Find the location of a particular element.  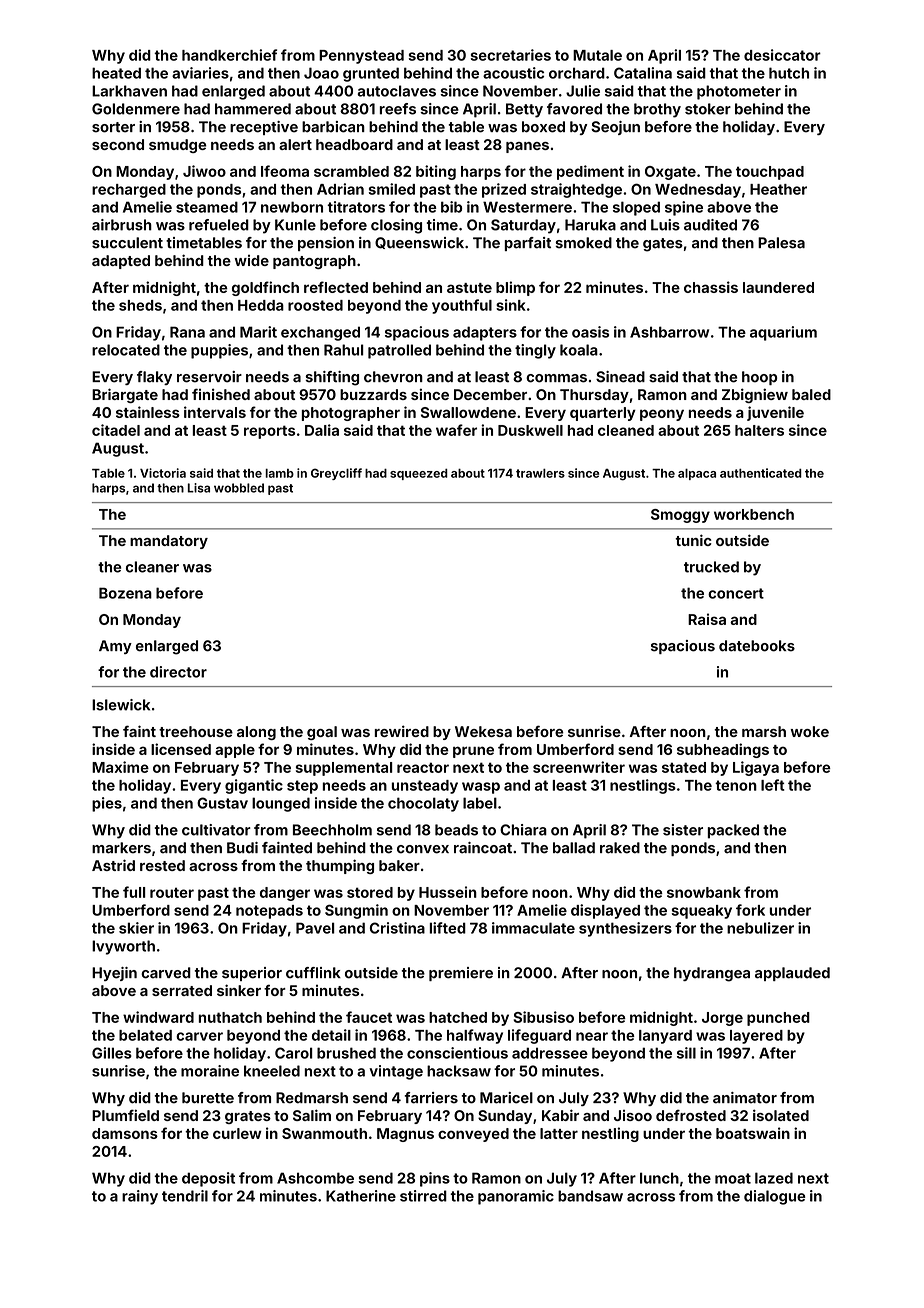

Carol is located at coordinates (294, 1053).
